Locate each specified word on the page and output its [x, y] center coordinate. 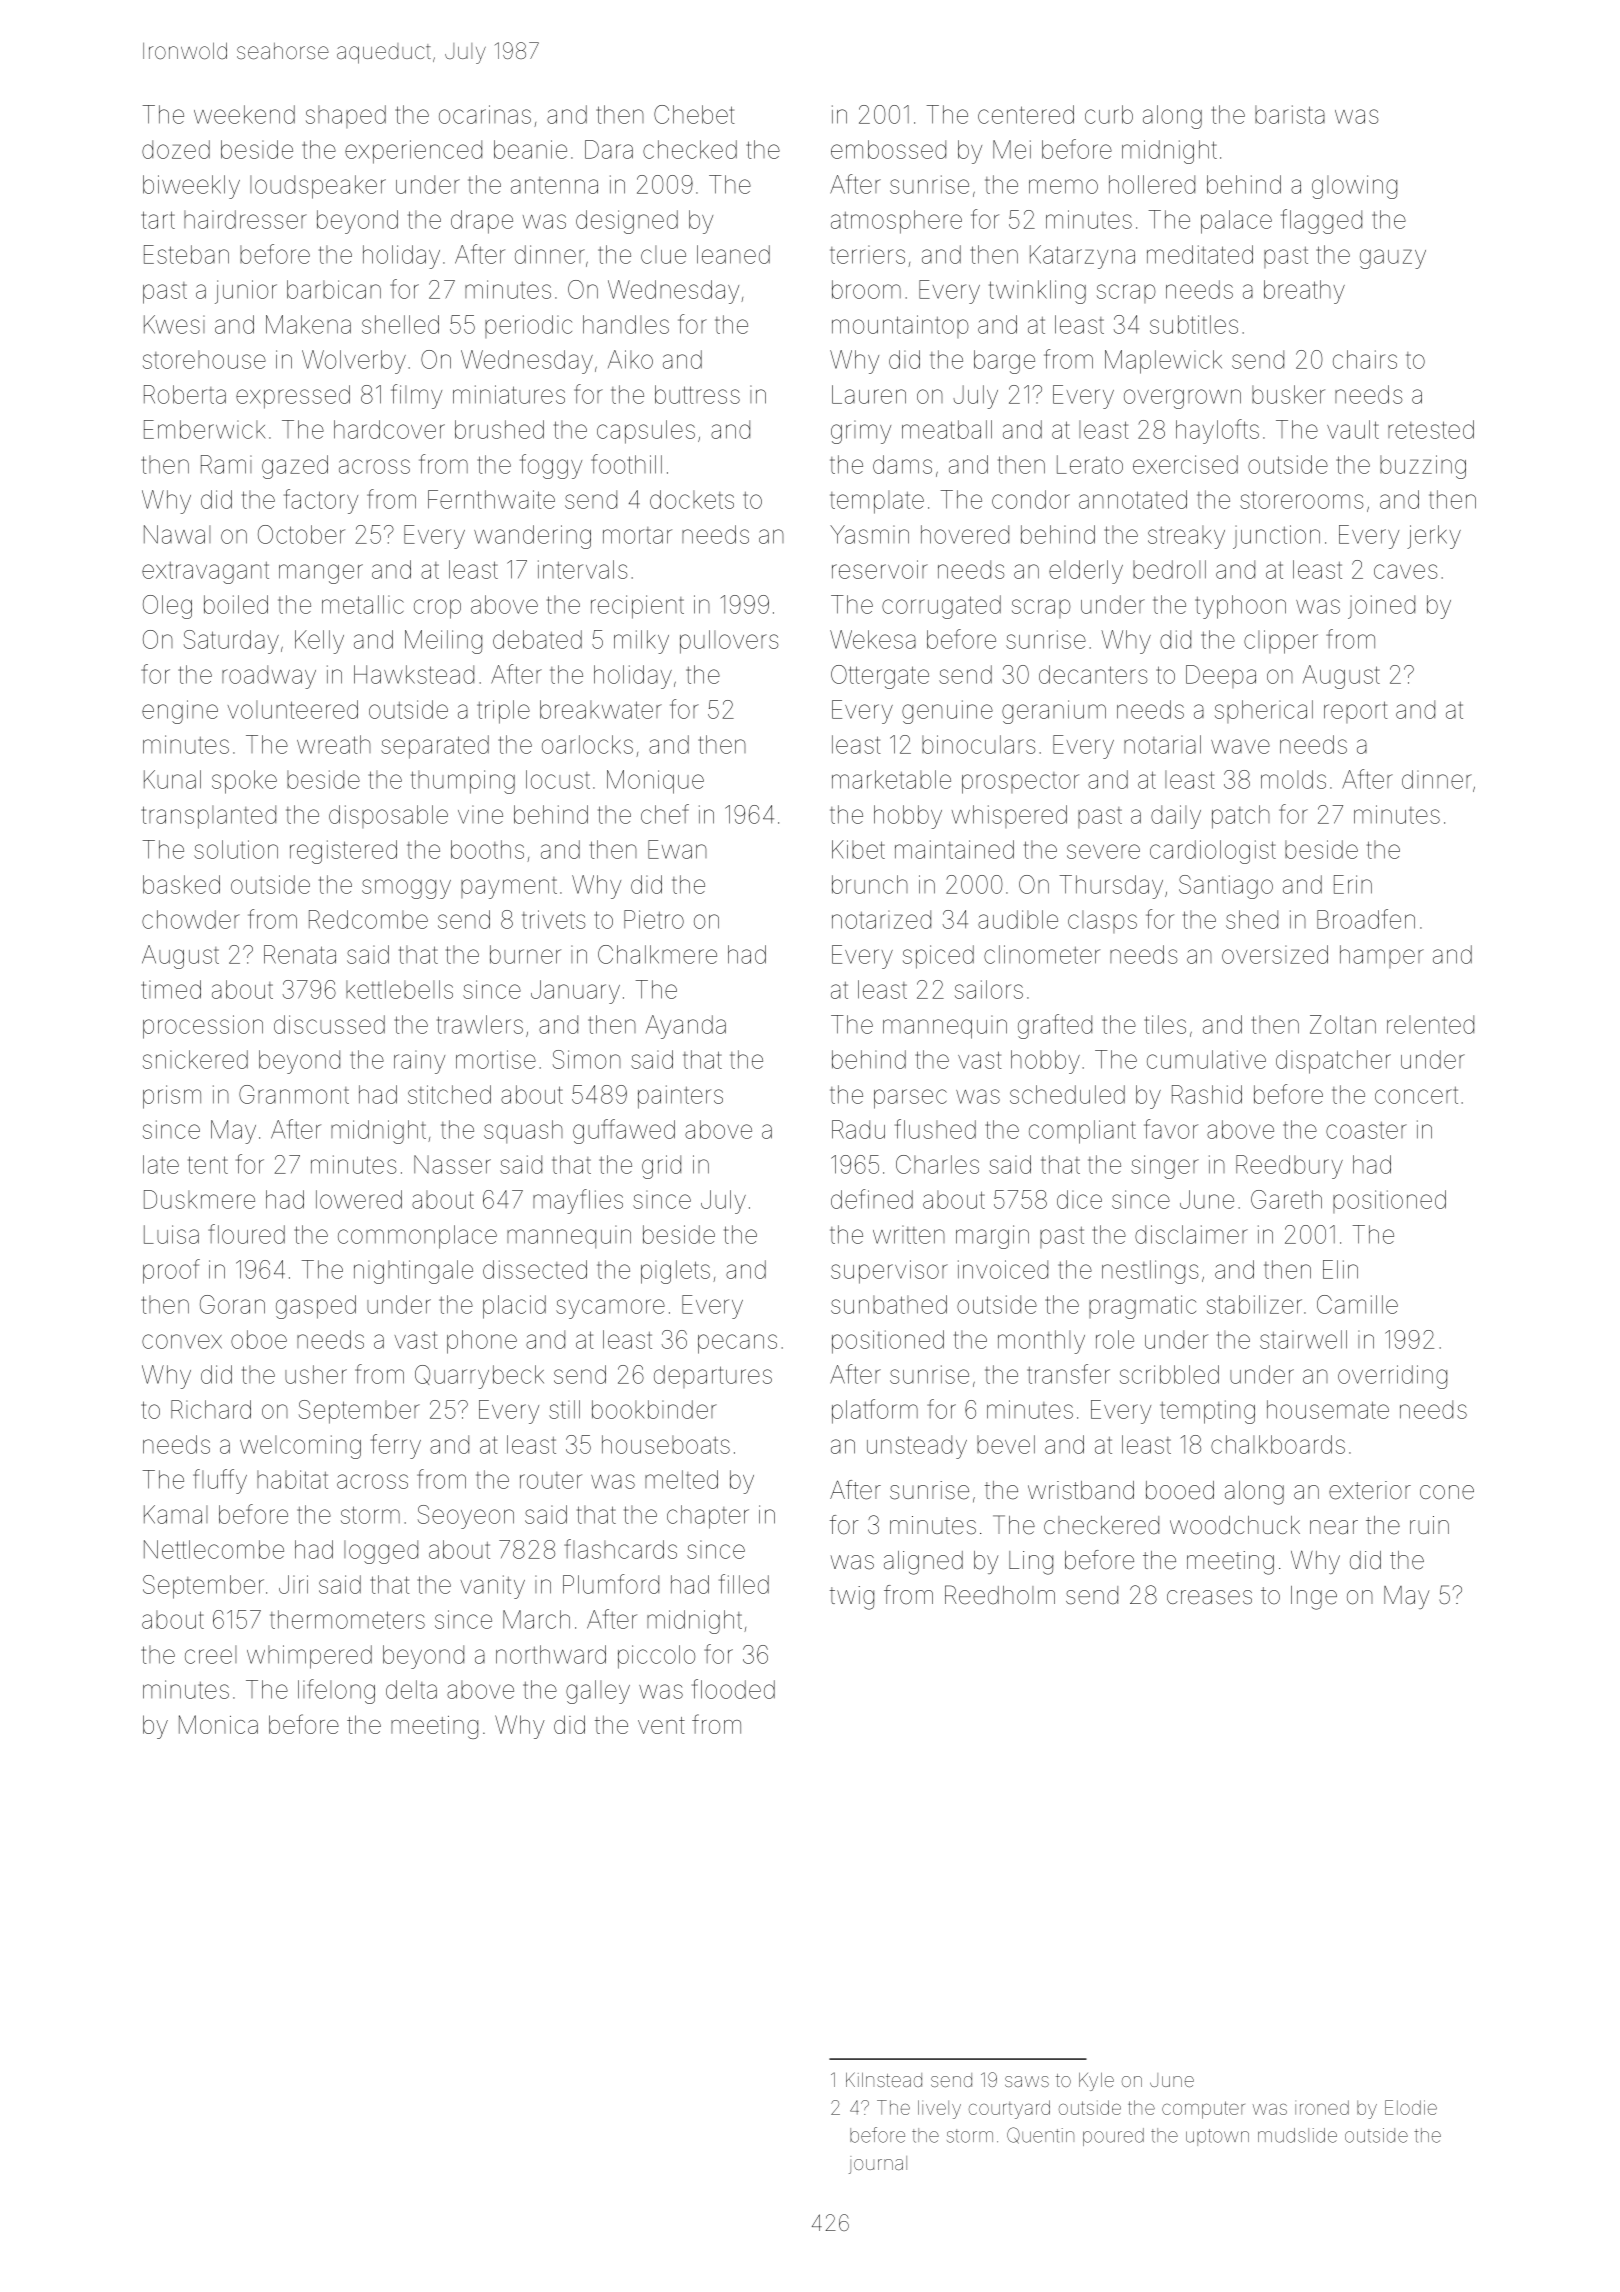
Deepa [1221, 676]
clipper [1281, 642]
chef [665, 814]
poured [1113, 2137]
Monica [218, 1724]
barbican [334, 289]
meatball [947, 429]
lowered [359, 1199]
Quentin [1040, 2135]
